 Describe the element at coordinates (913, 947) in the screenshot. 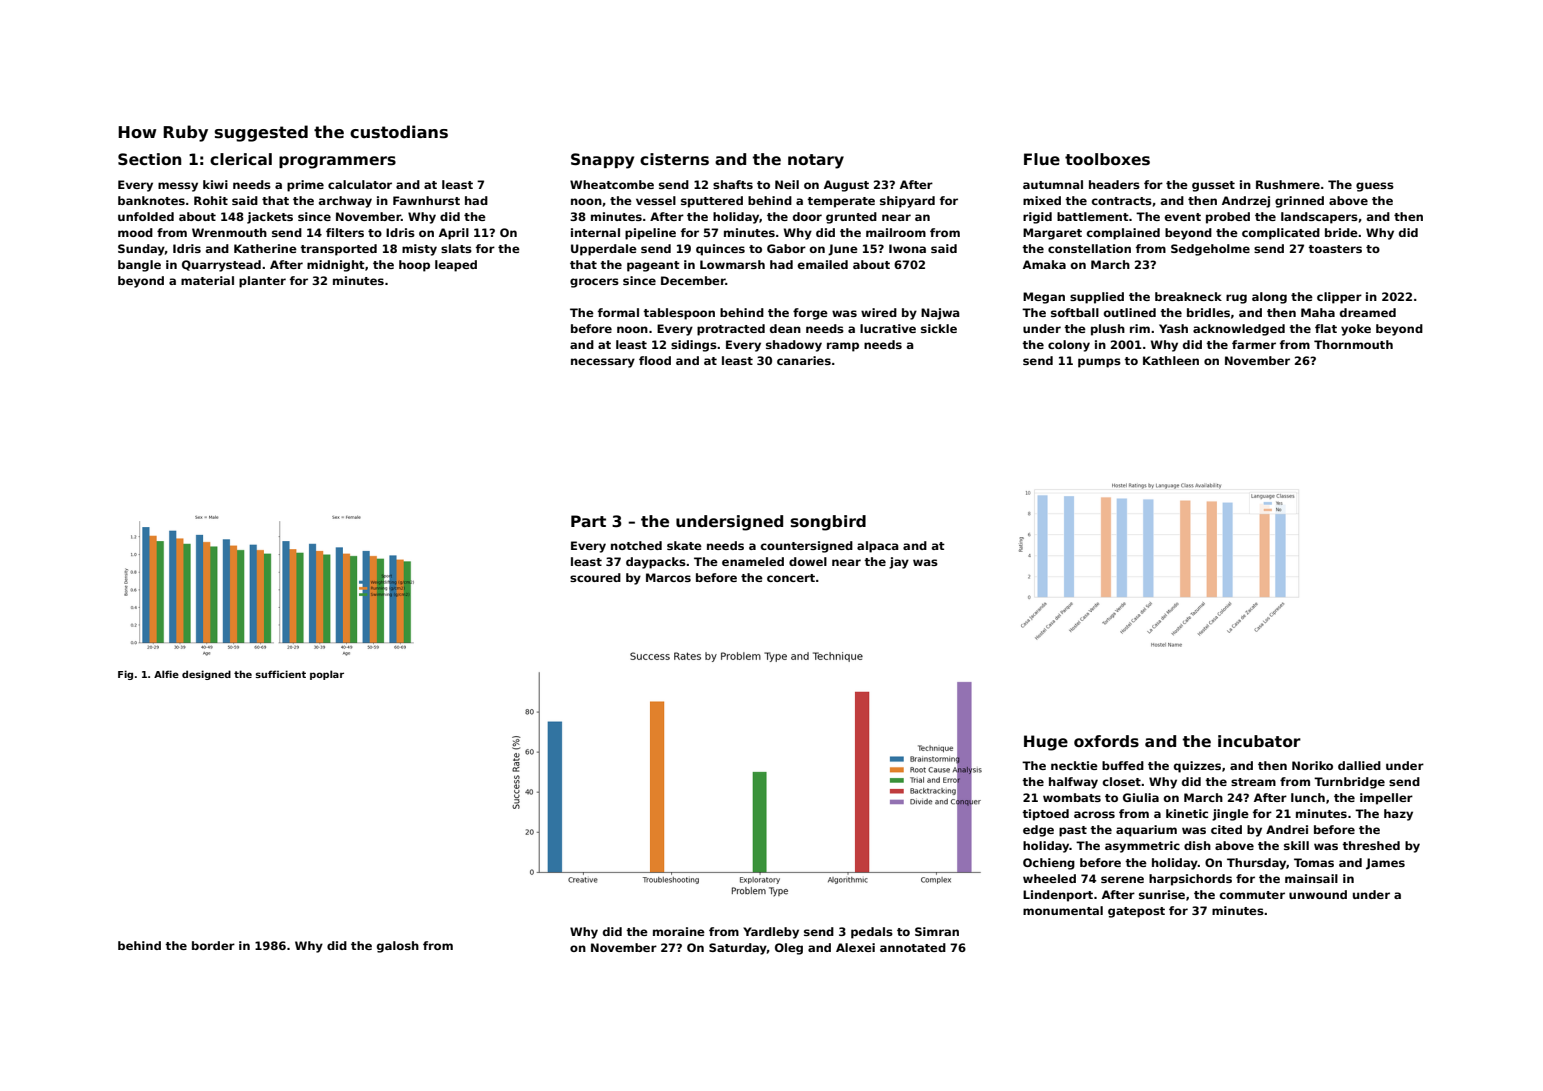

I see `annotated` at that location.
